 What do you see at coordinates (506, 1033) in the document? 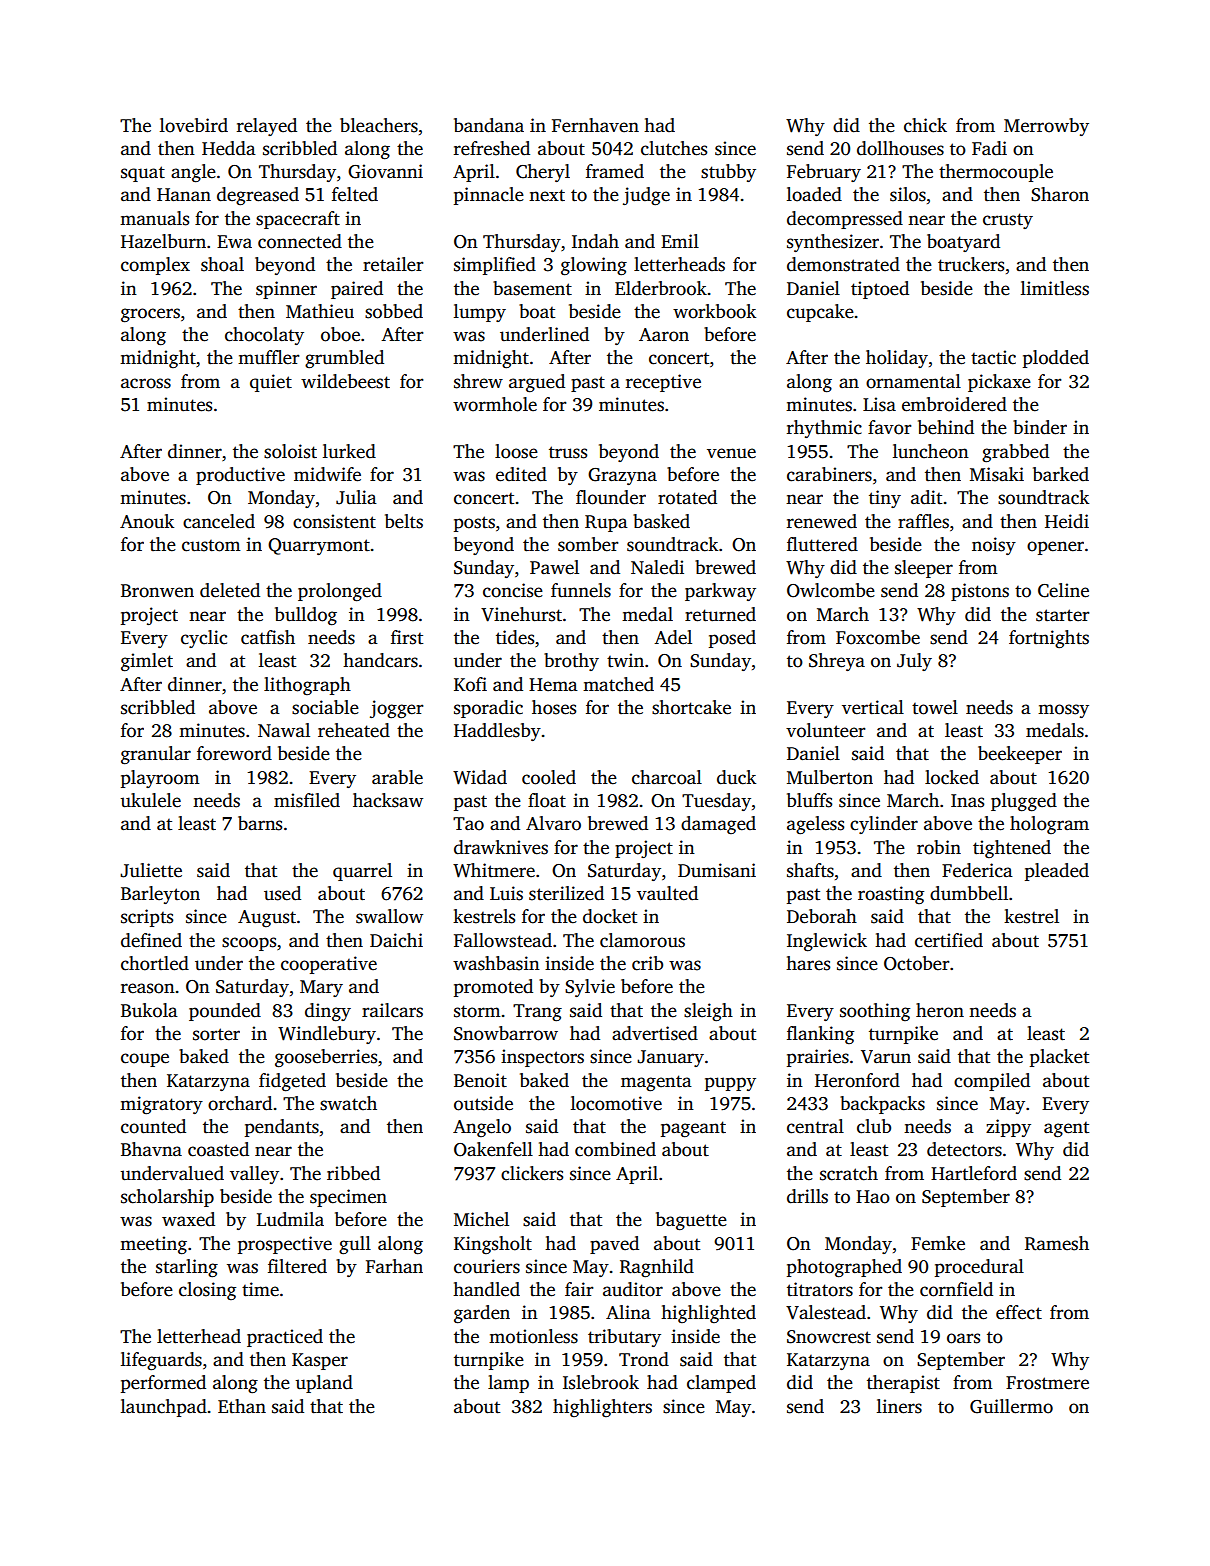
I see `Snowbarrow` at bounding box center [506, 1033].
